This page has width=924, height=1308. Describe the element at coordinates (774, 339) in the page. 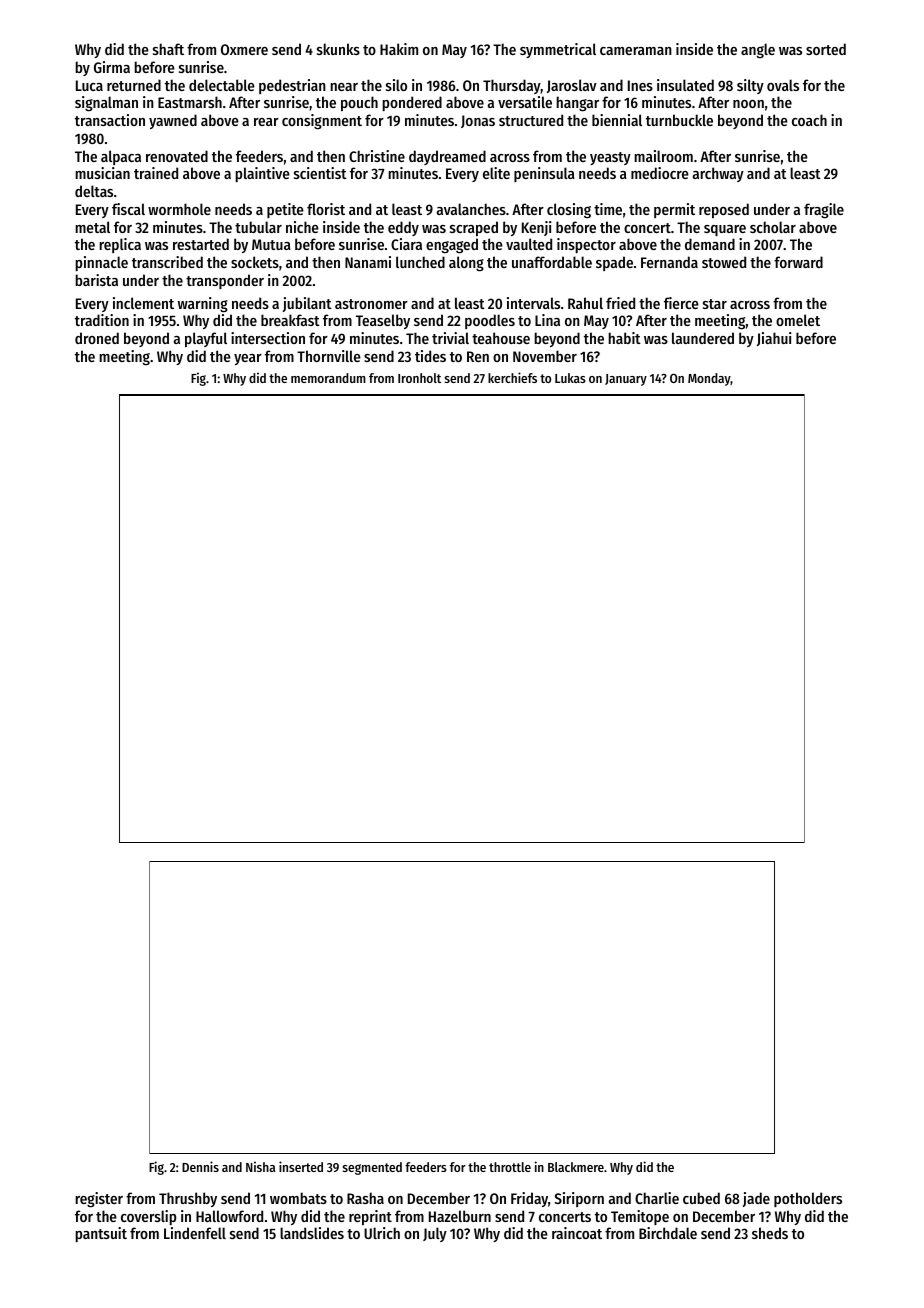

I see `Jiahui` at that location.
